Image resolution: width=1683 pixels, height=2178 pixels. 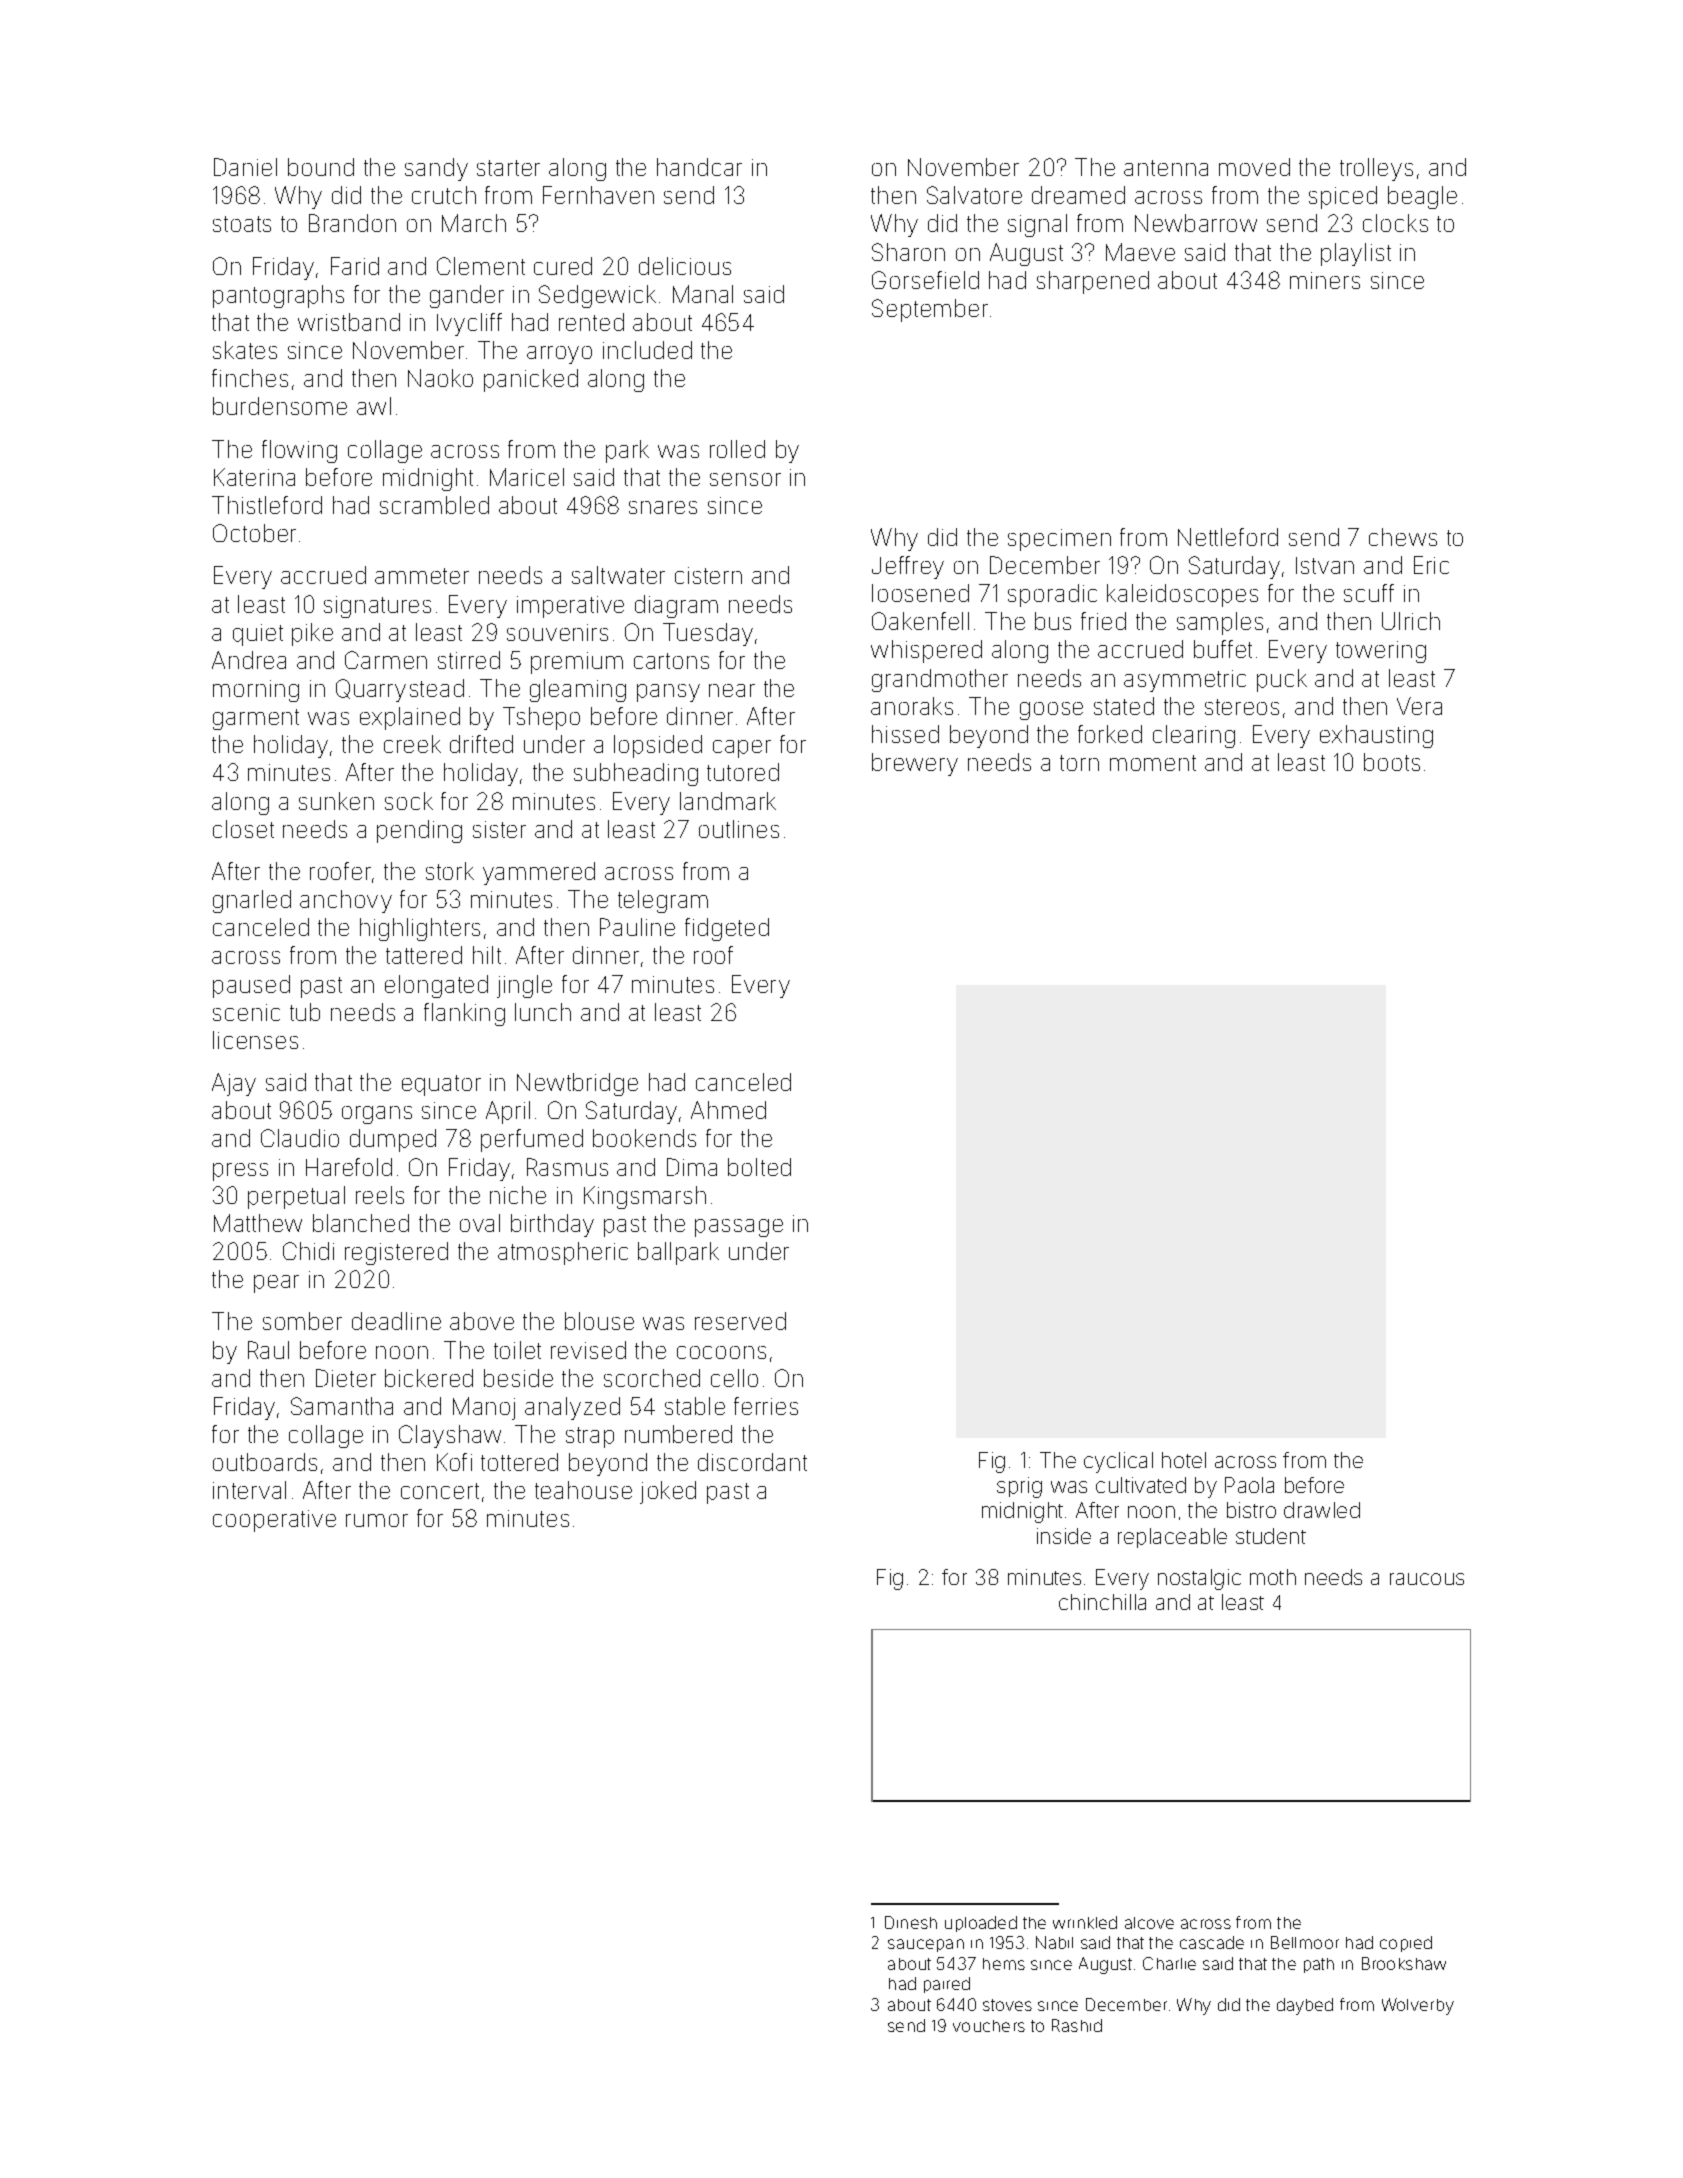 What do you see at coordinates (436, 169) in the document?
I see `sandy` at bounding box center [436, 169].
